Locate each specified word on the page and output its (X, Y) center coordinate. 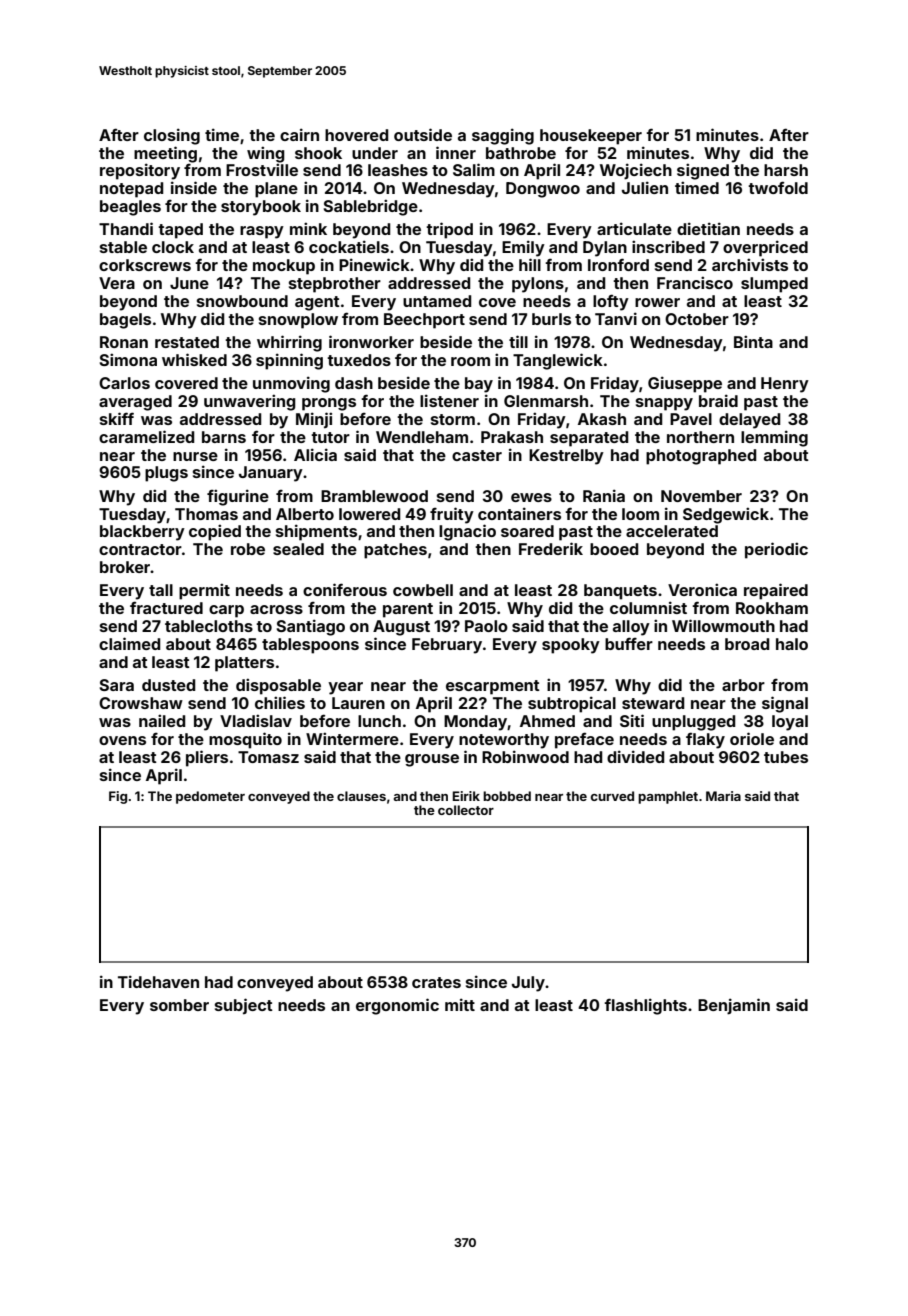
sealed (298, 549)
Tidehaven (158, 981)
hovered (356, 135)
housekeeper (591, 137)
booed (614, 549)
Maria (723, 796)
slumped (774, 285)
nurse (195, 456)
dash (354, 383)
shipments (316, 532)
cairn (299, 134)
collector (466, 810)
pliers (207, 758)
